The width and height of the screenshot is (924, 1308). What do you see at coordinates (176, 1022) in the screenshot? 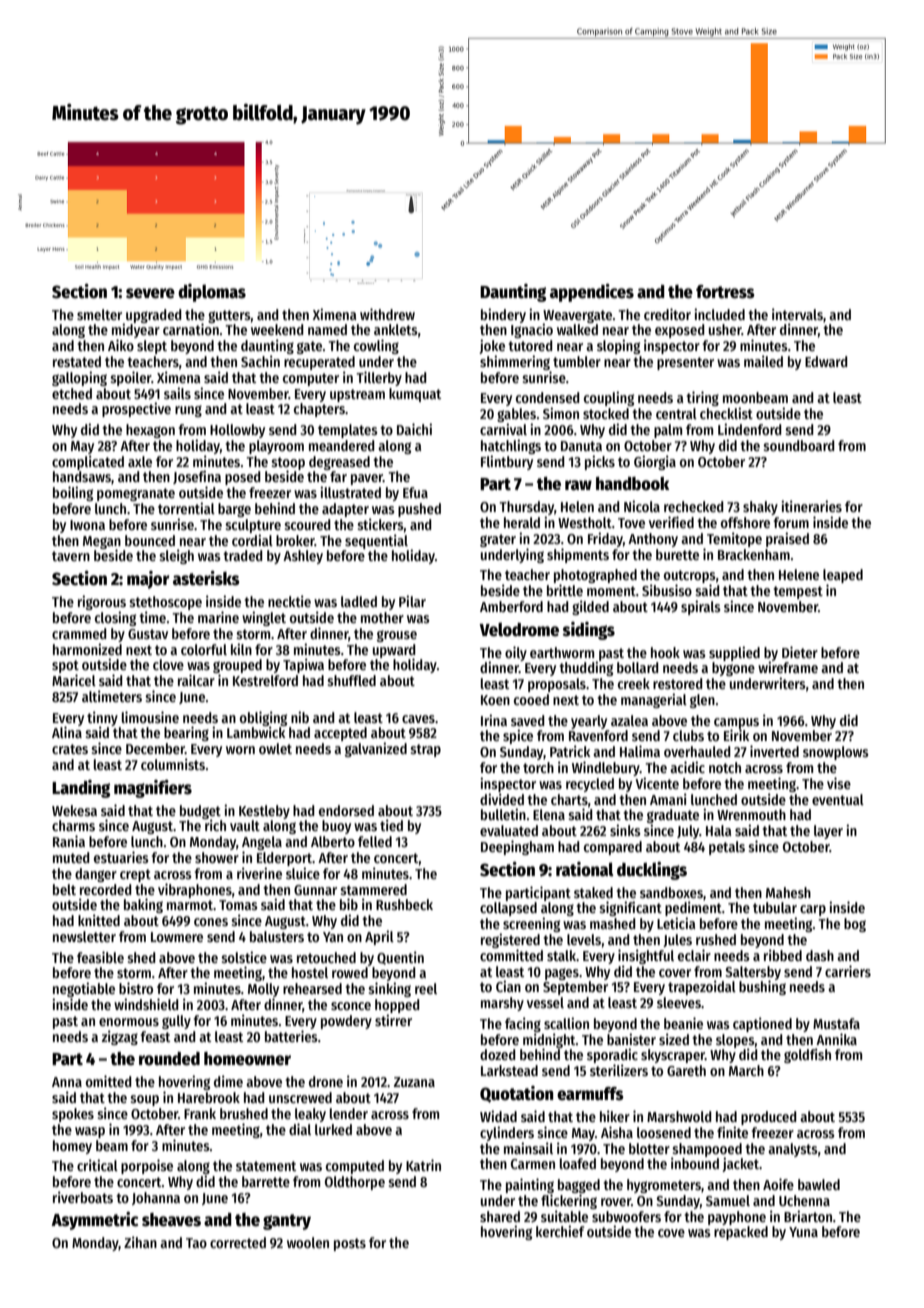
I see `gully` at bounding box center [176, 1022].
